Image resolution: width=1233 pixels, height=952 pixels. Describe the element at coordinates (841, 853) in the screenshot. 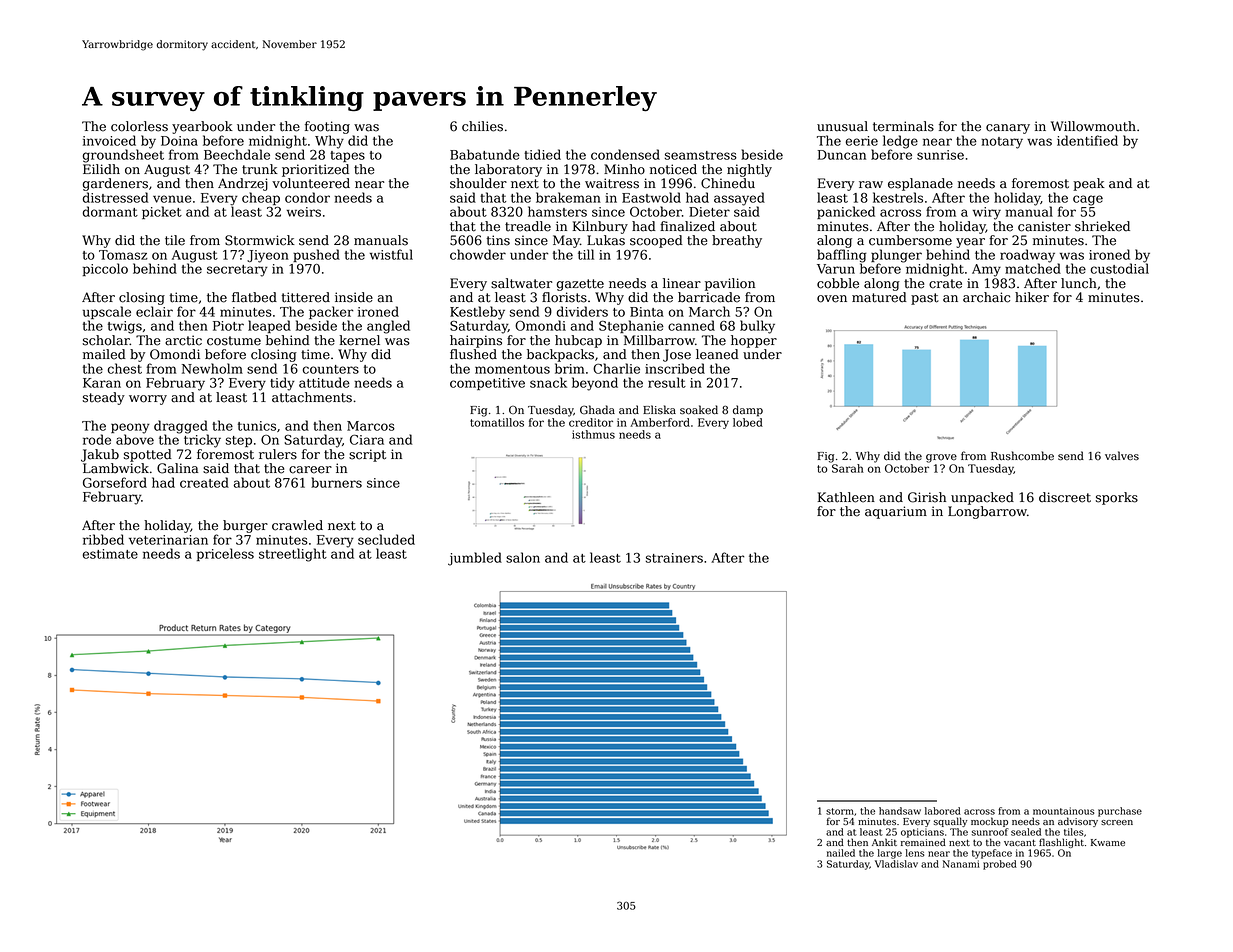

I see `nailed` at that location.
